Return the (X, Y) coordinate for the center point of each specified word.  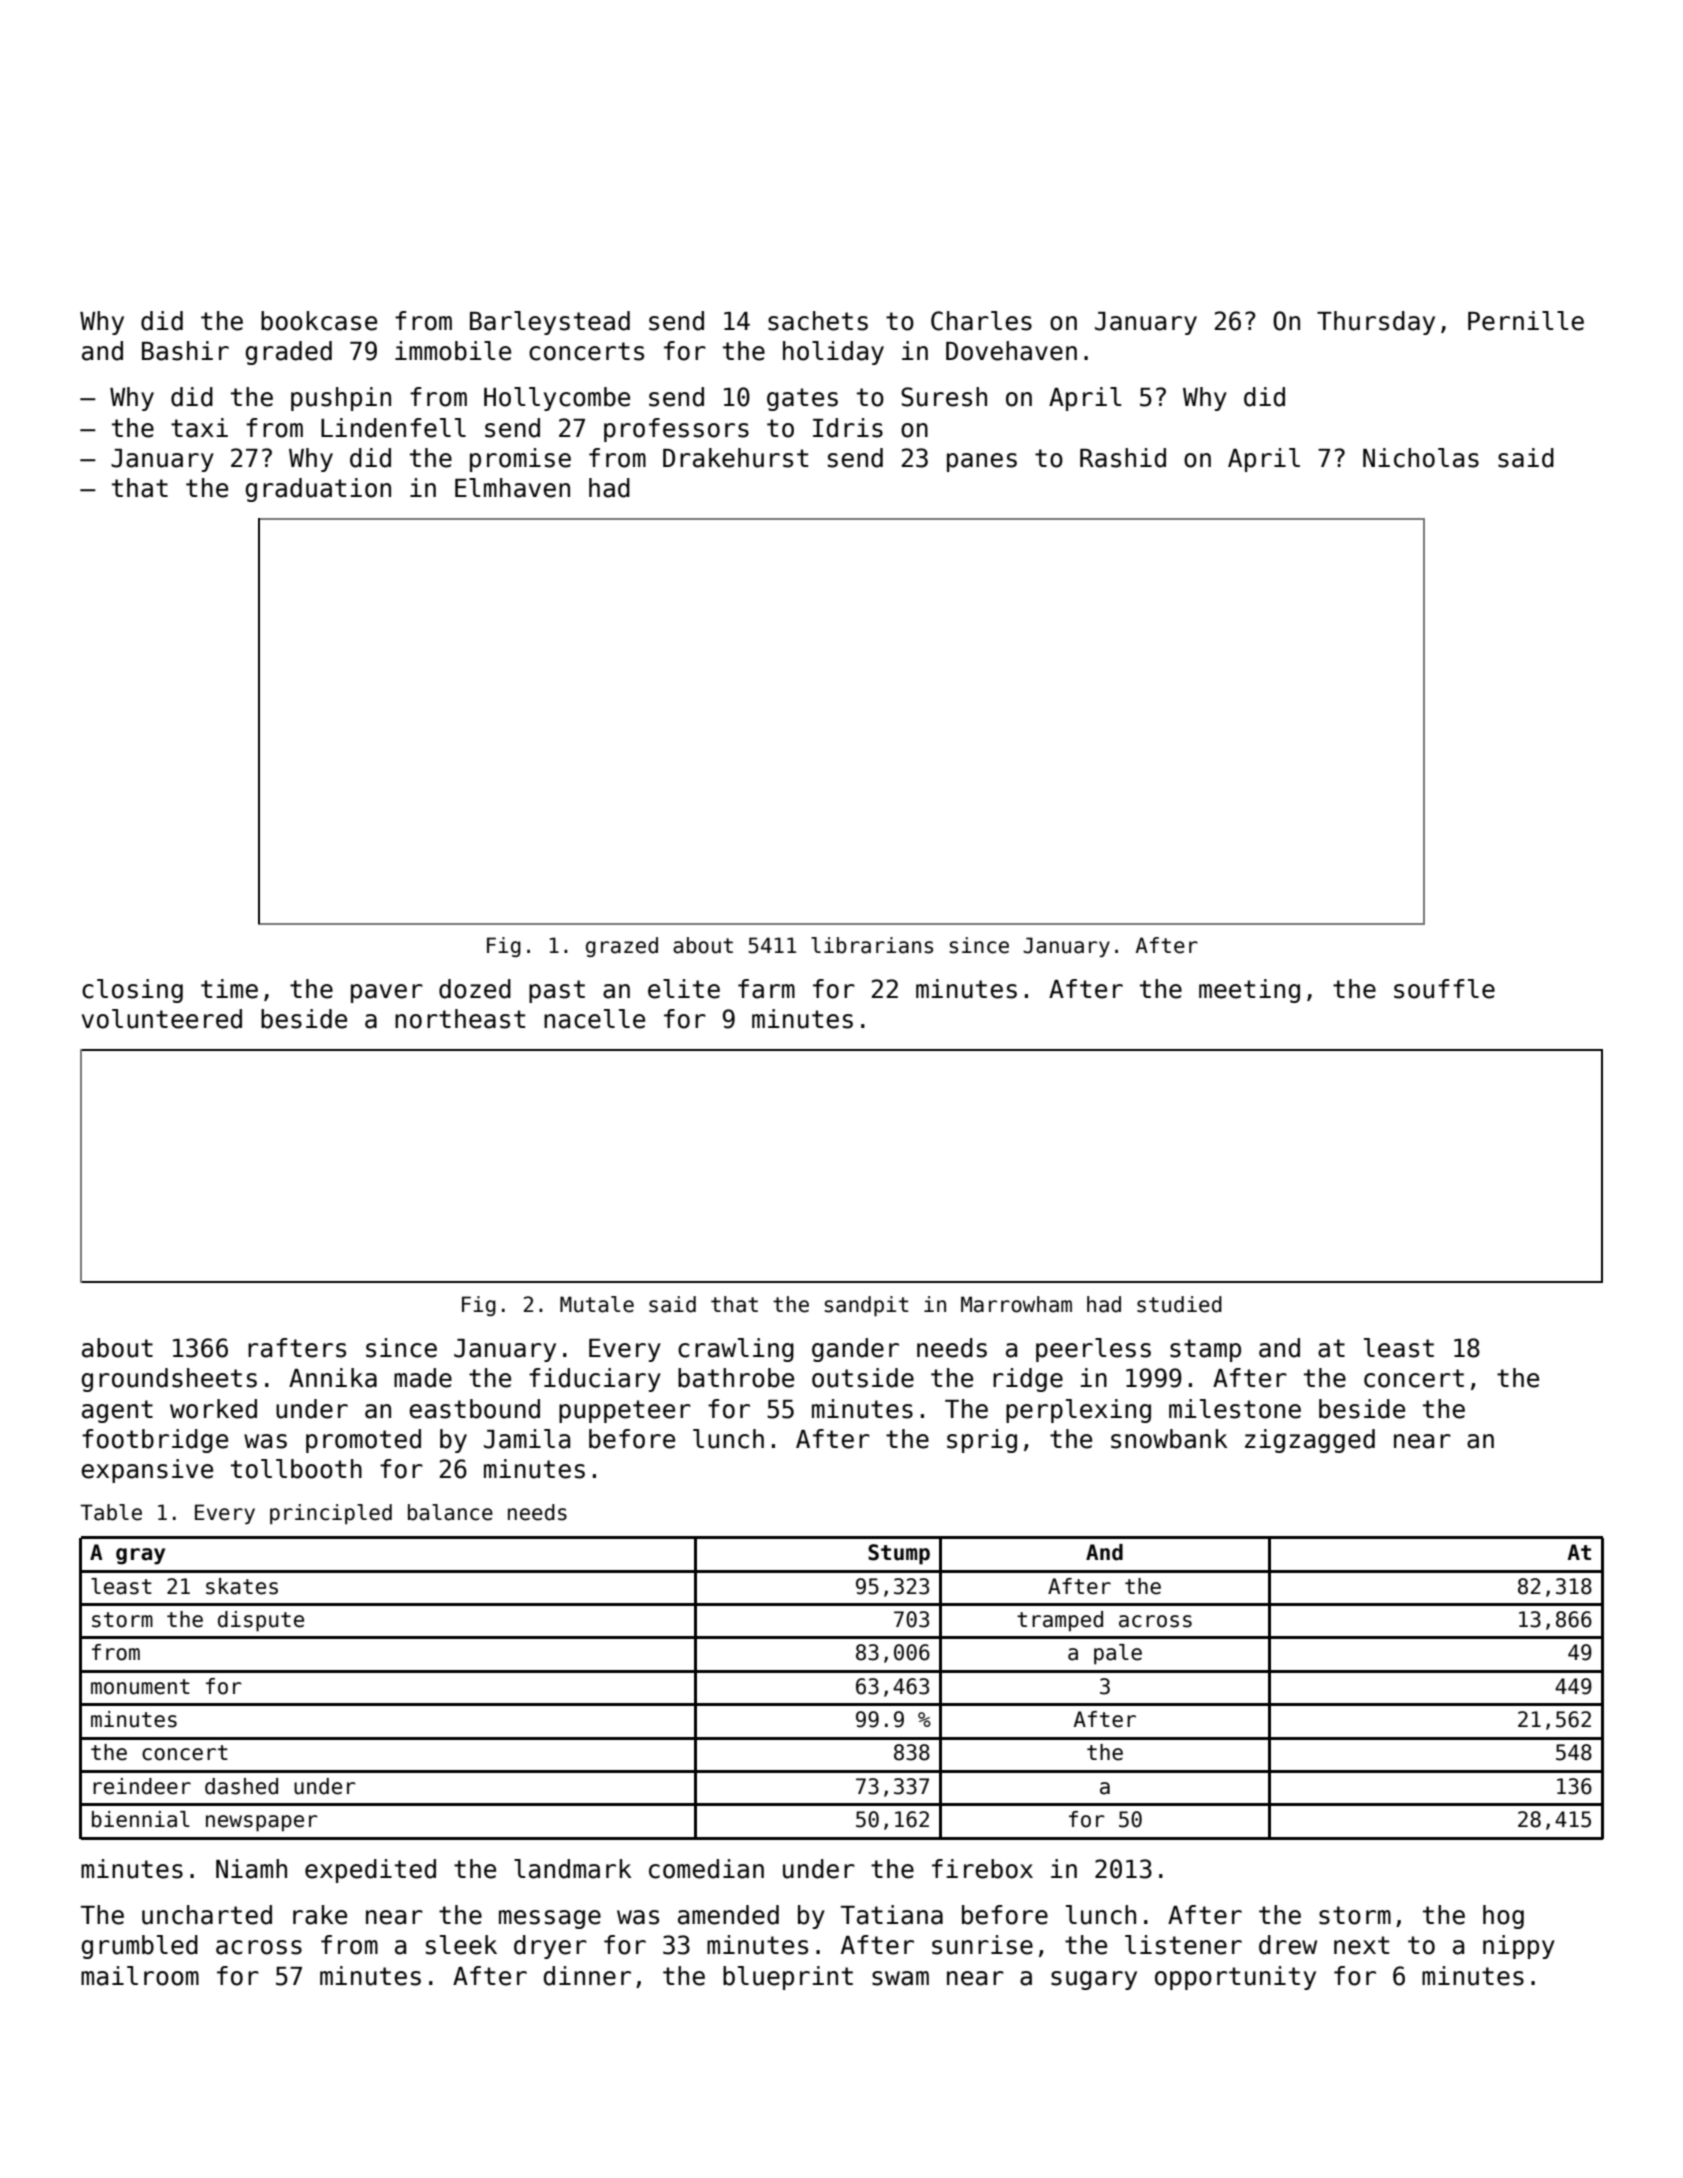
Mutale (597, 1304)
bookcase (319, 321)
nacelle (594, 1019)
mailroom (140, 1976)
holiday (833, 353)
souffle (1444, 989)
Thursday (1376, 323)
